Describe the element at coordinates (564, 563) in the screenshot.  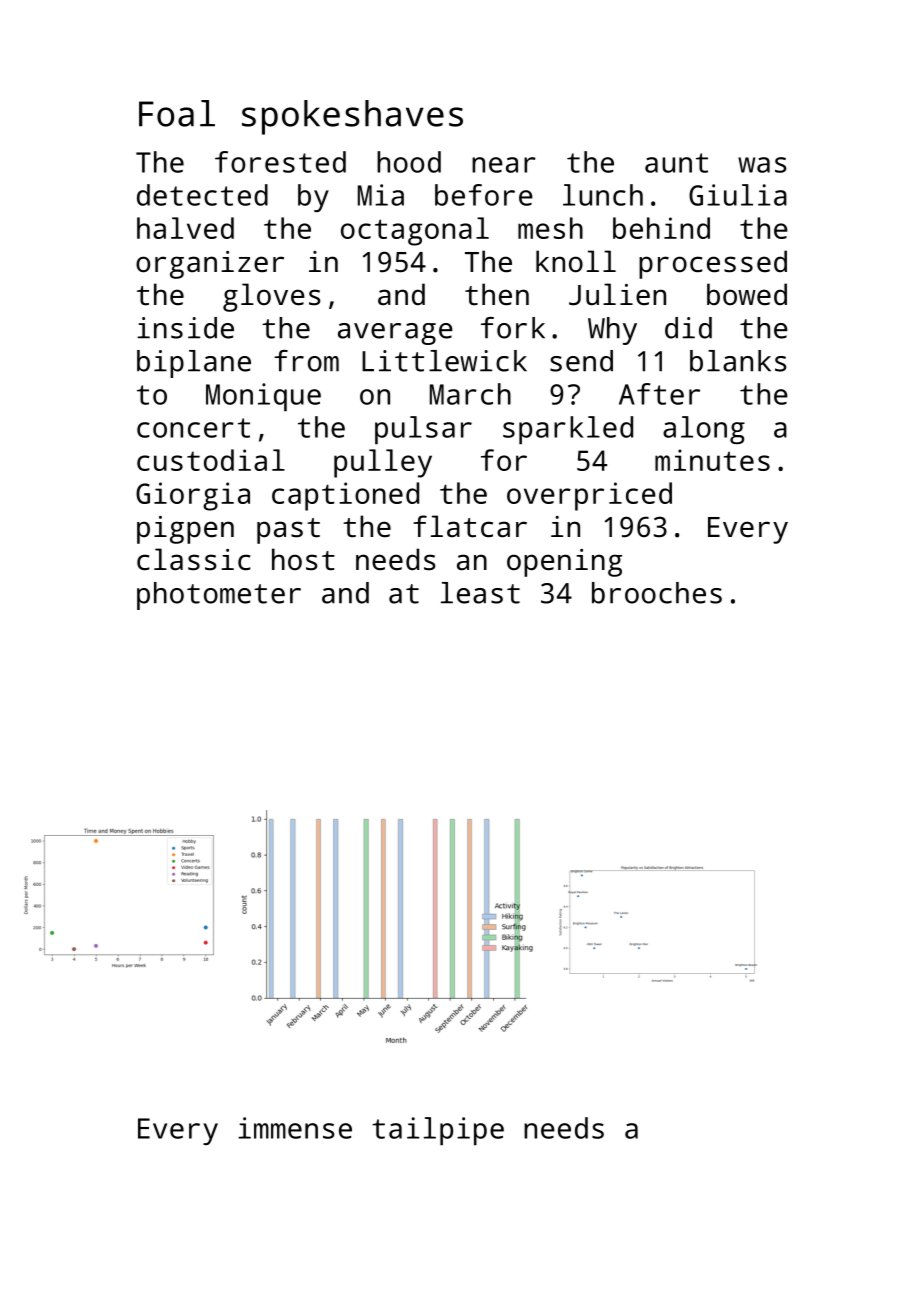
I see `opening` at that location.
